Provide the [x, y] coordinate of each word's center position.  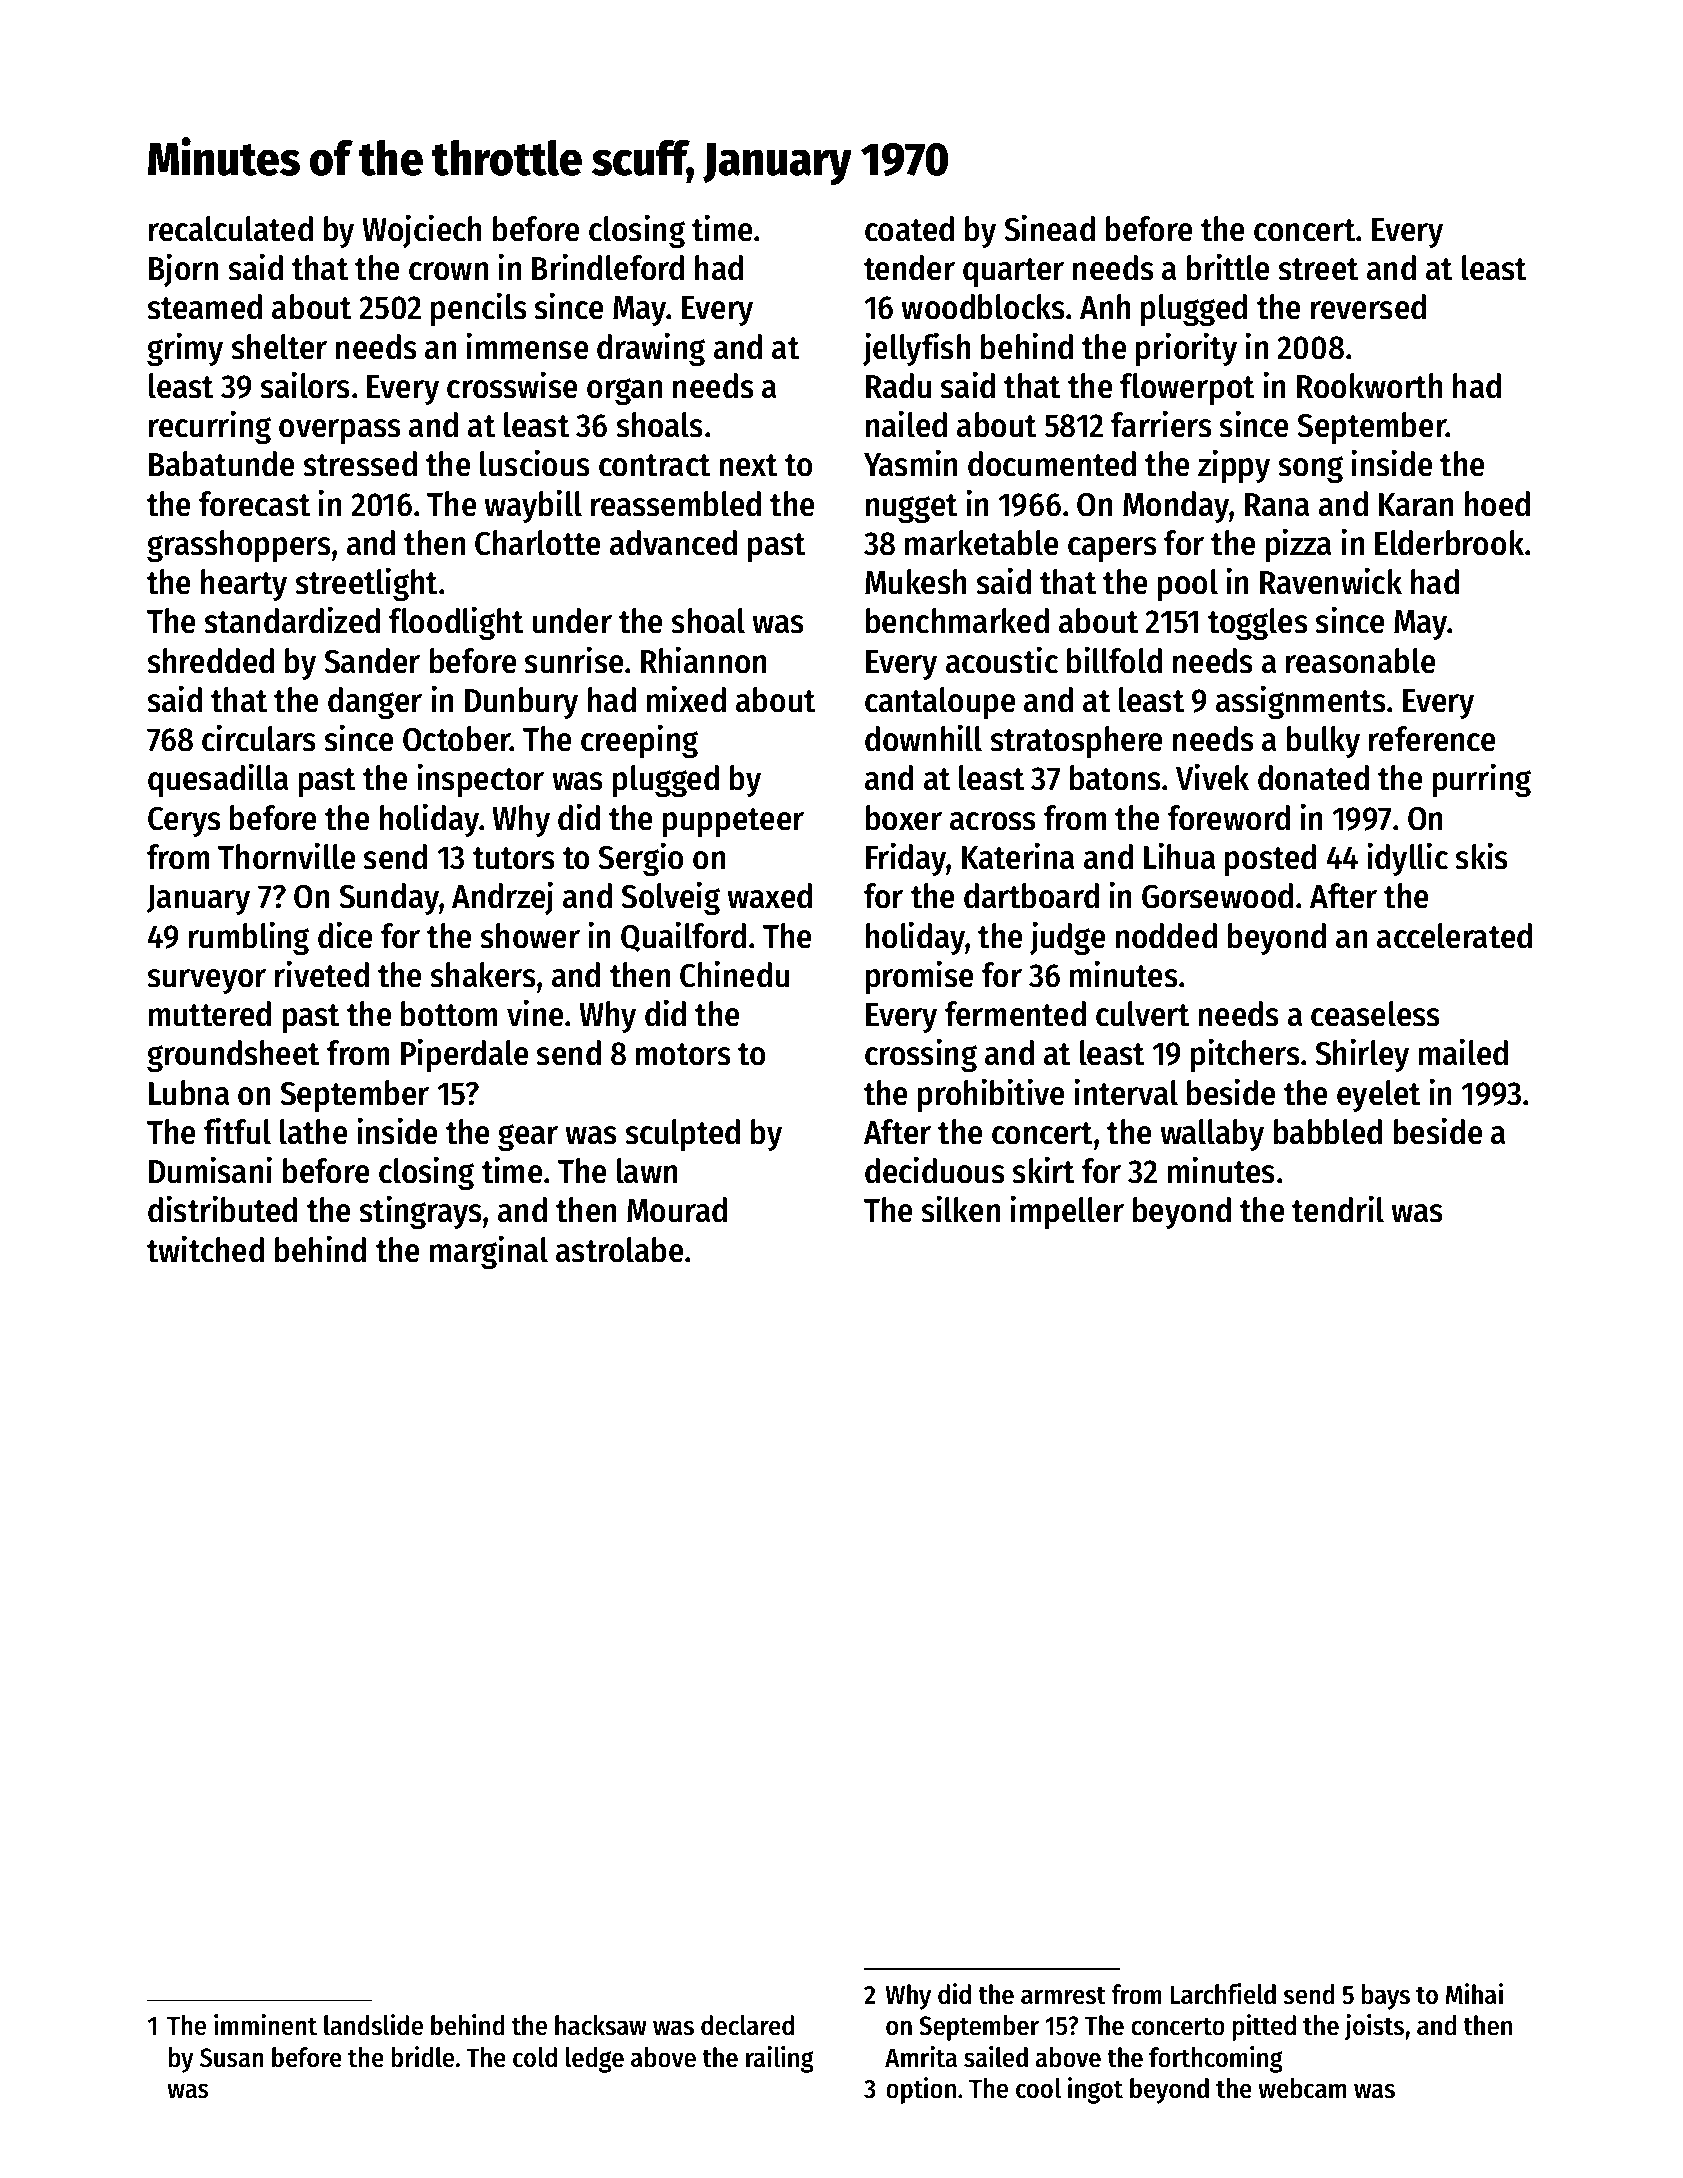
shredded [211, 661]
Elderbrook [1449, 543]
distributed [222, 1209]
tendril [1338, 1209]
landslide [373, 2025]
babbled [1328, 1132]
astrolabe [620, 1250]
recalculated [231, 229]
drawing [651, 349]
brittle [1228, 267]
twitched [205, 1249]
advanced [673, 543]
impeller [1067, 1212]
